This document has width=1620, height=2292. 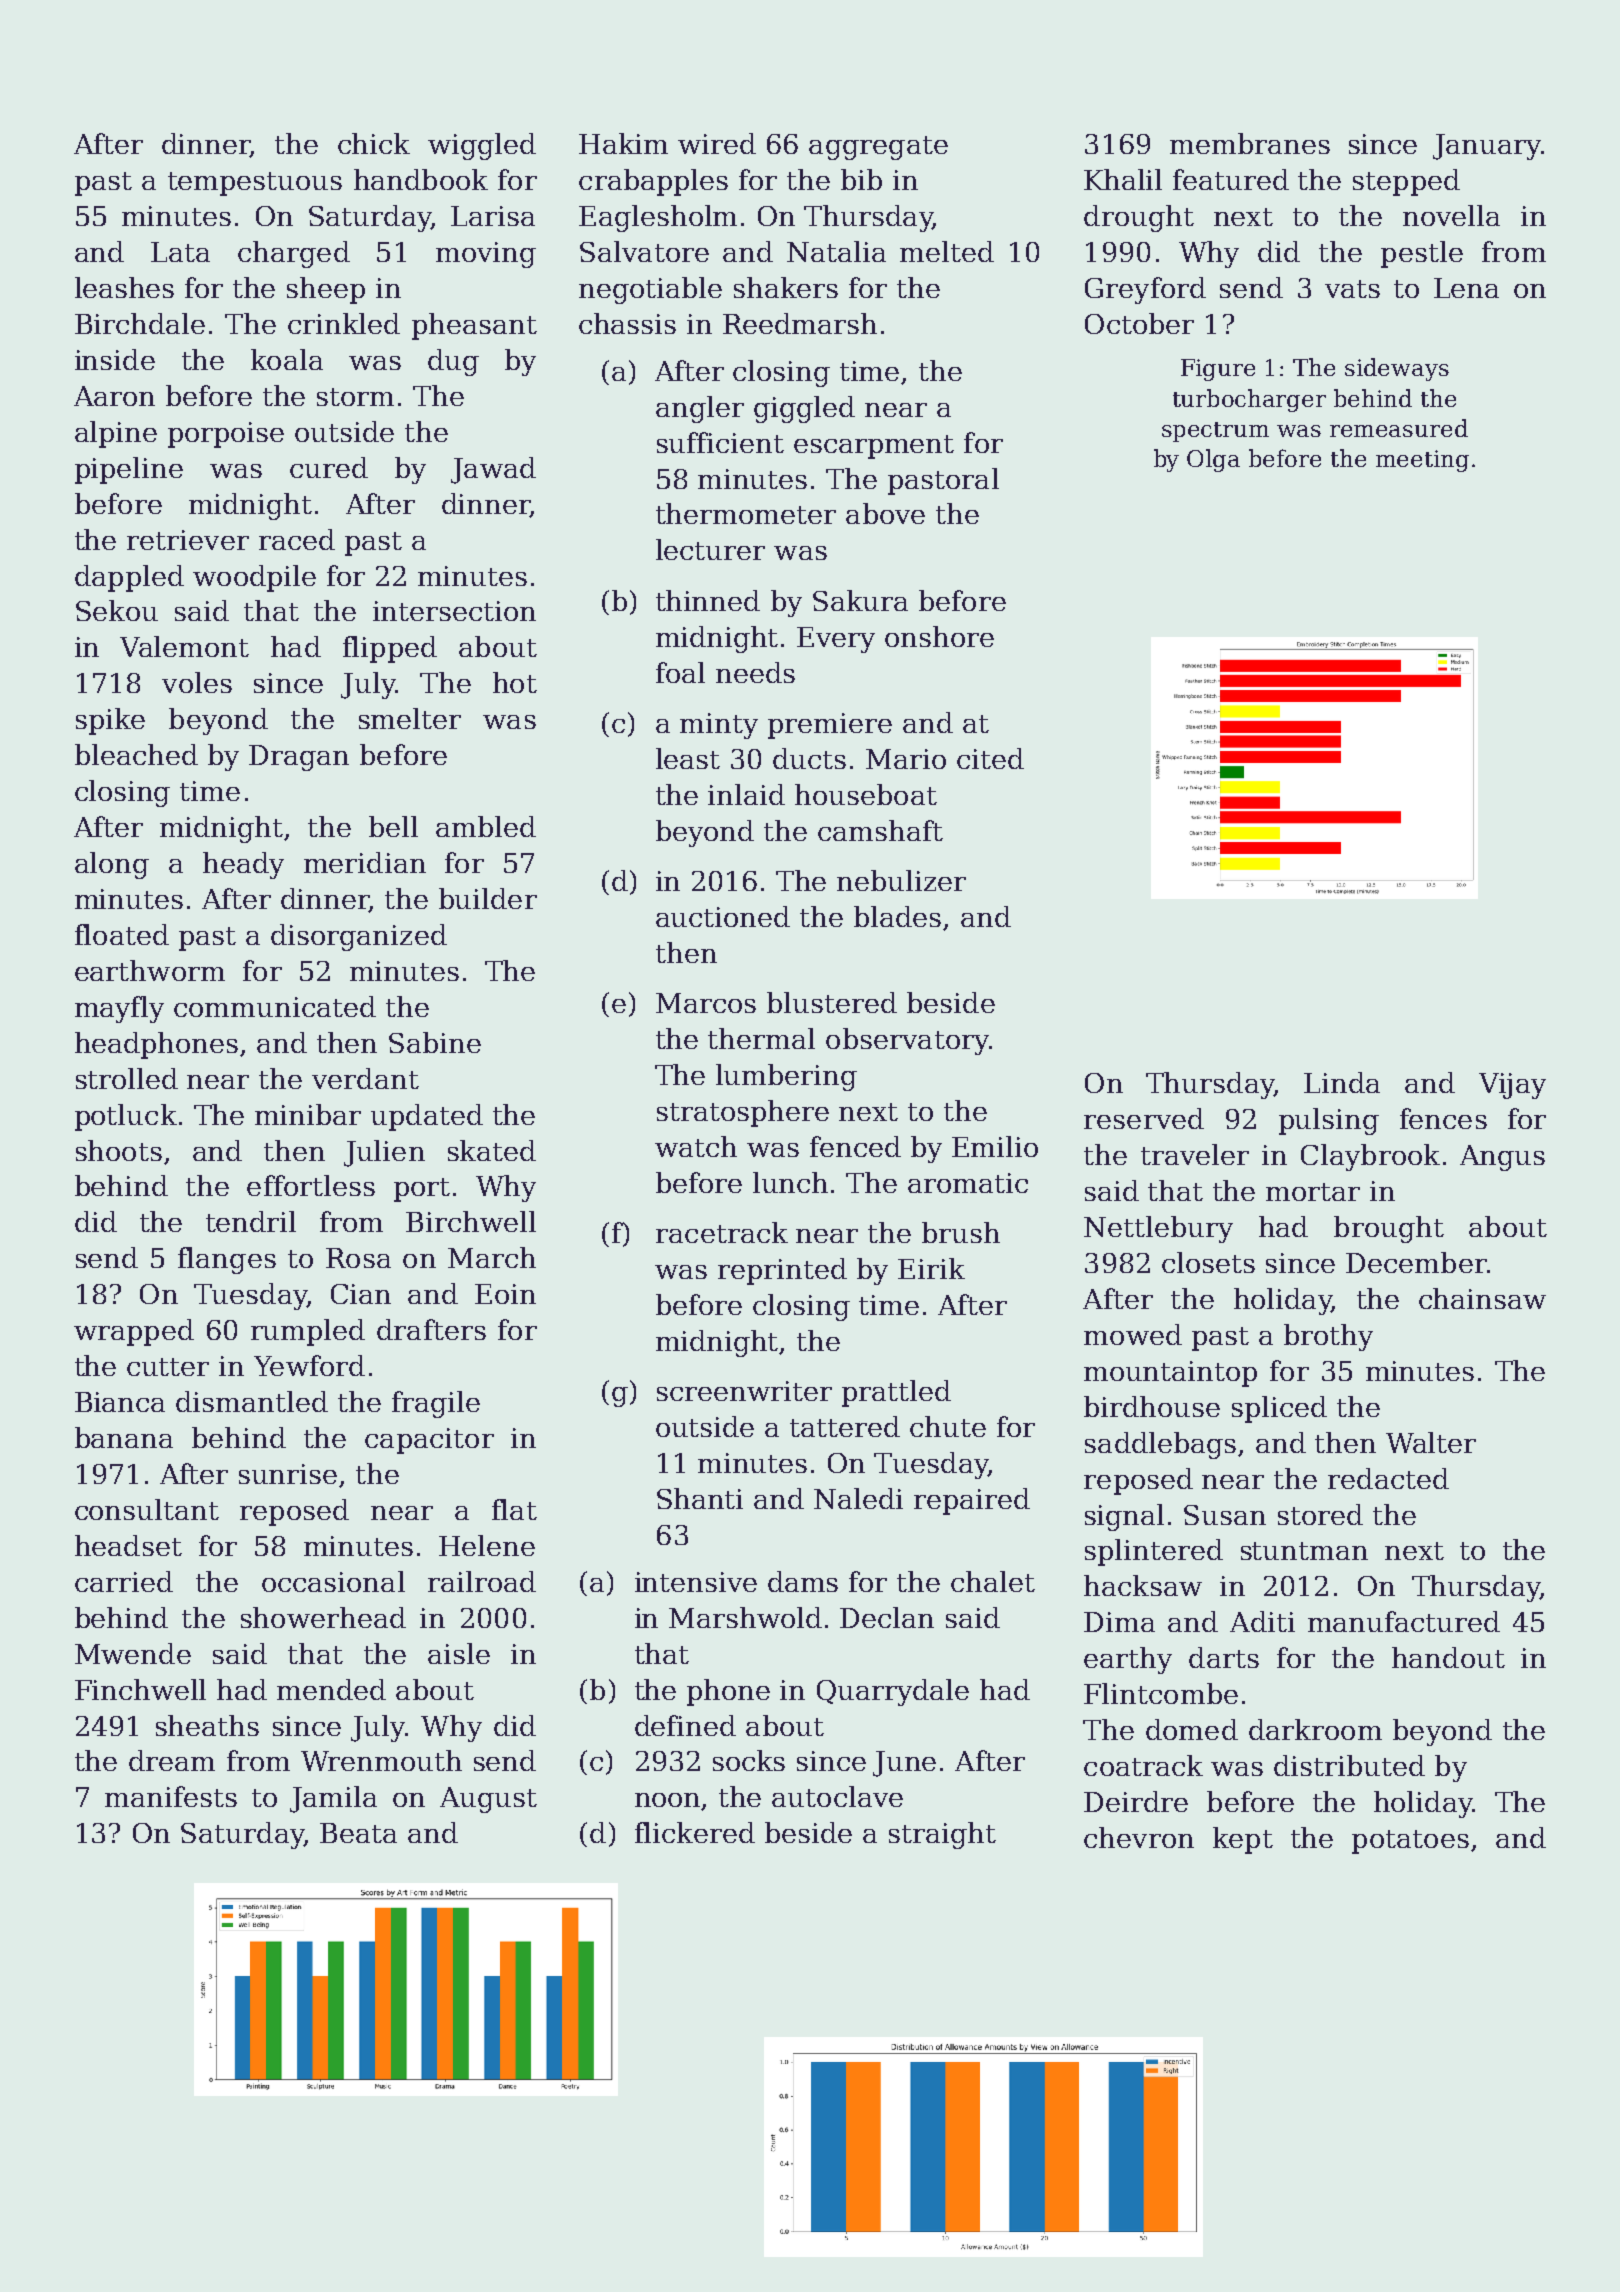 What do you see at coordinates (861, 179) in the document?
I see `bib` at bounding box center [861, 179].
